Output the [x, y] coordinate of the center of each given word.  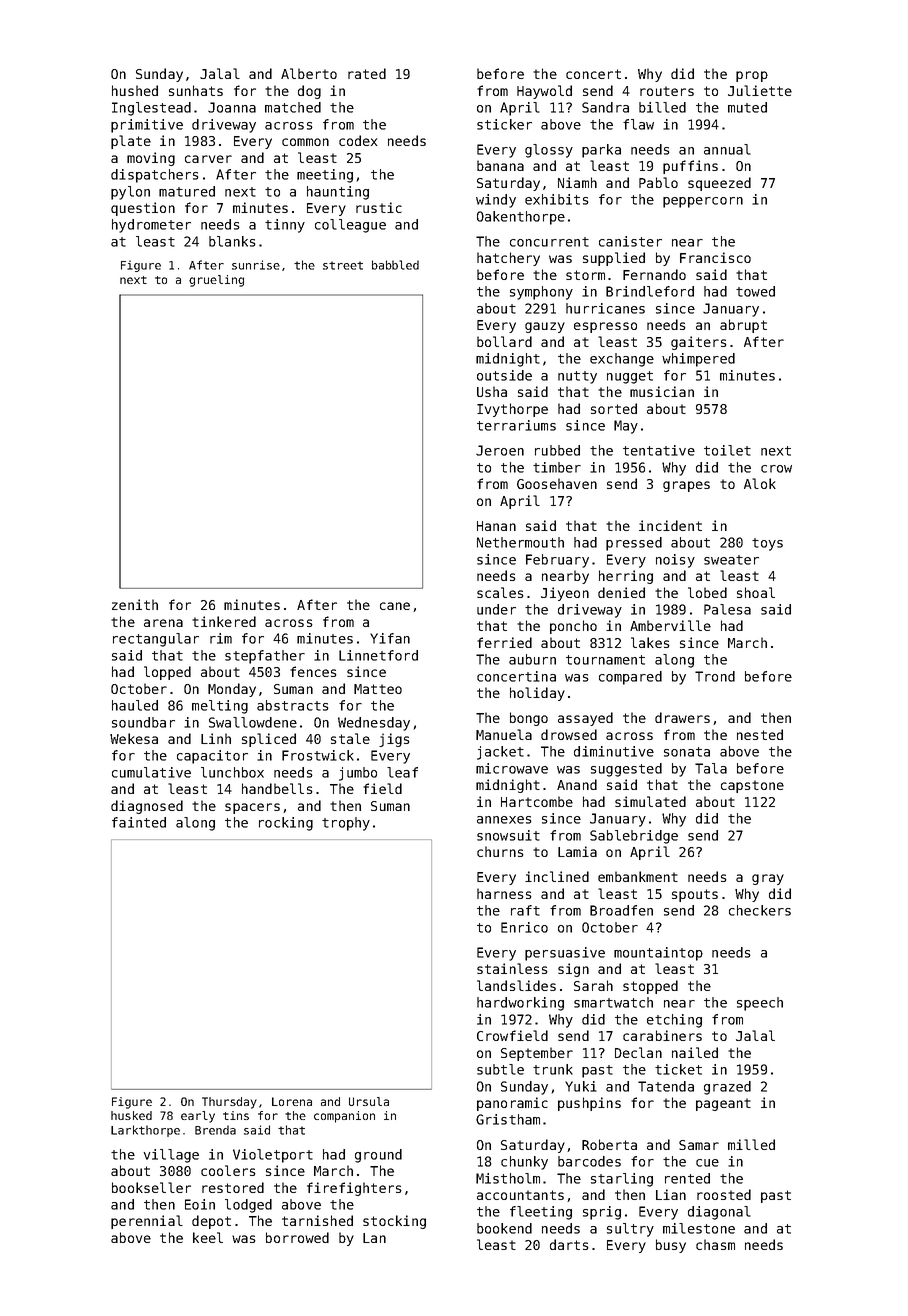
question [143, 209]
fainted [139, 822]
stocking [394, 1222]
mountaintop [658, 954]
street [343, 265]
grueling [216, 281]
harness [504, 893]
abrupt [743, 326]
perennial [147, 1222]
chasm [715, 1244]
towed [755, 291]
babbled [395, 265]
